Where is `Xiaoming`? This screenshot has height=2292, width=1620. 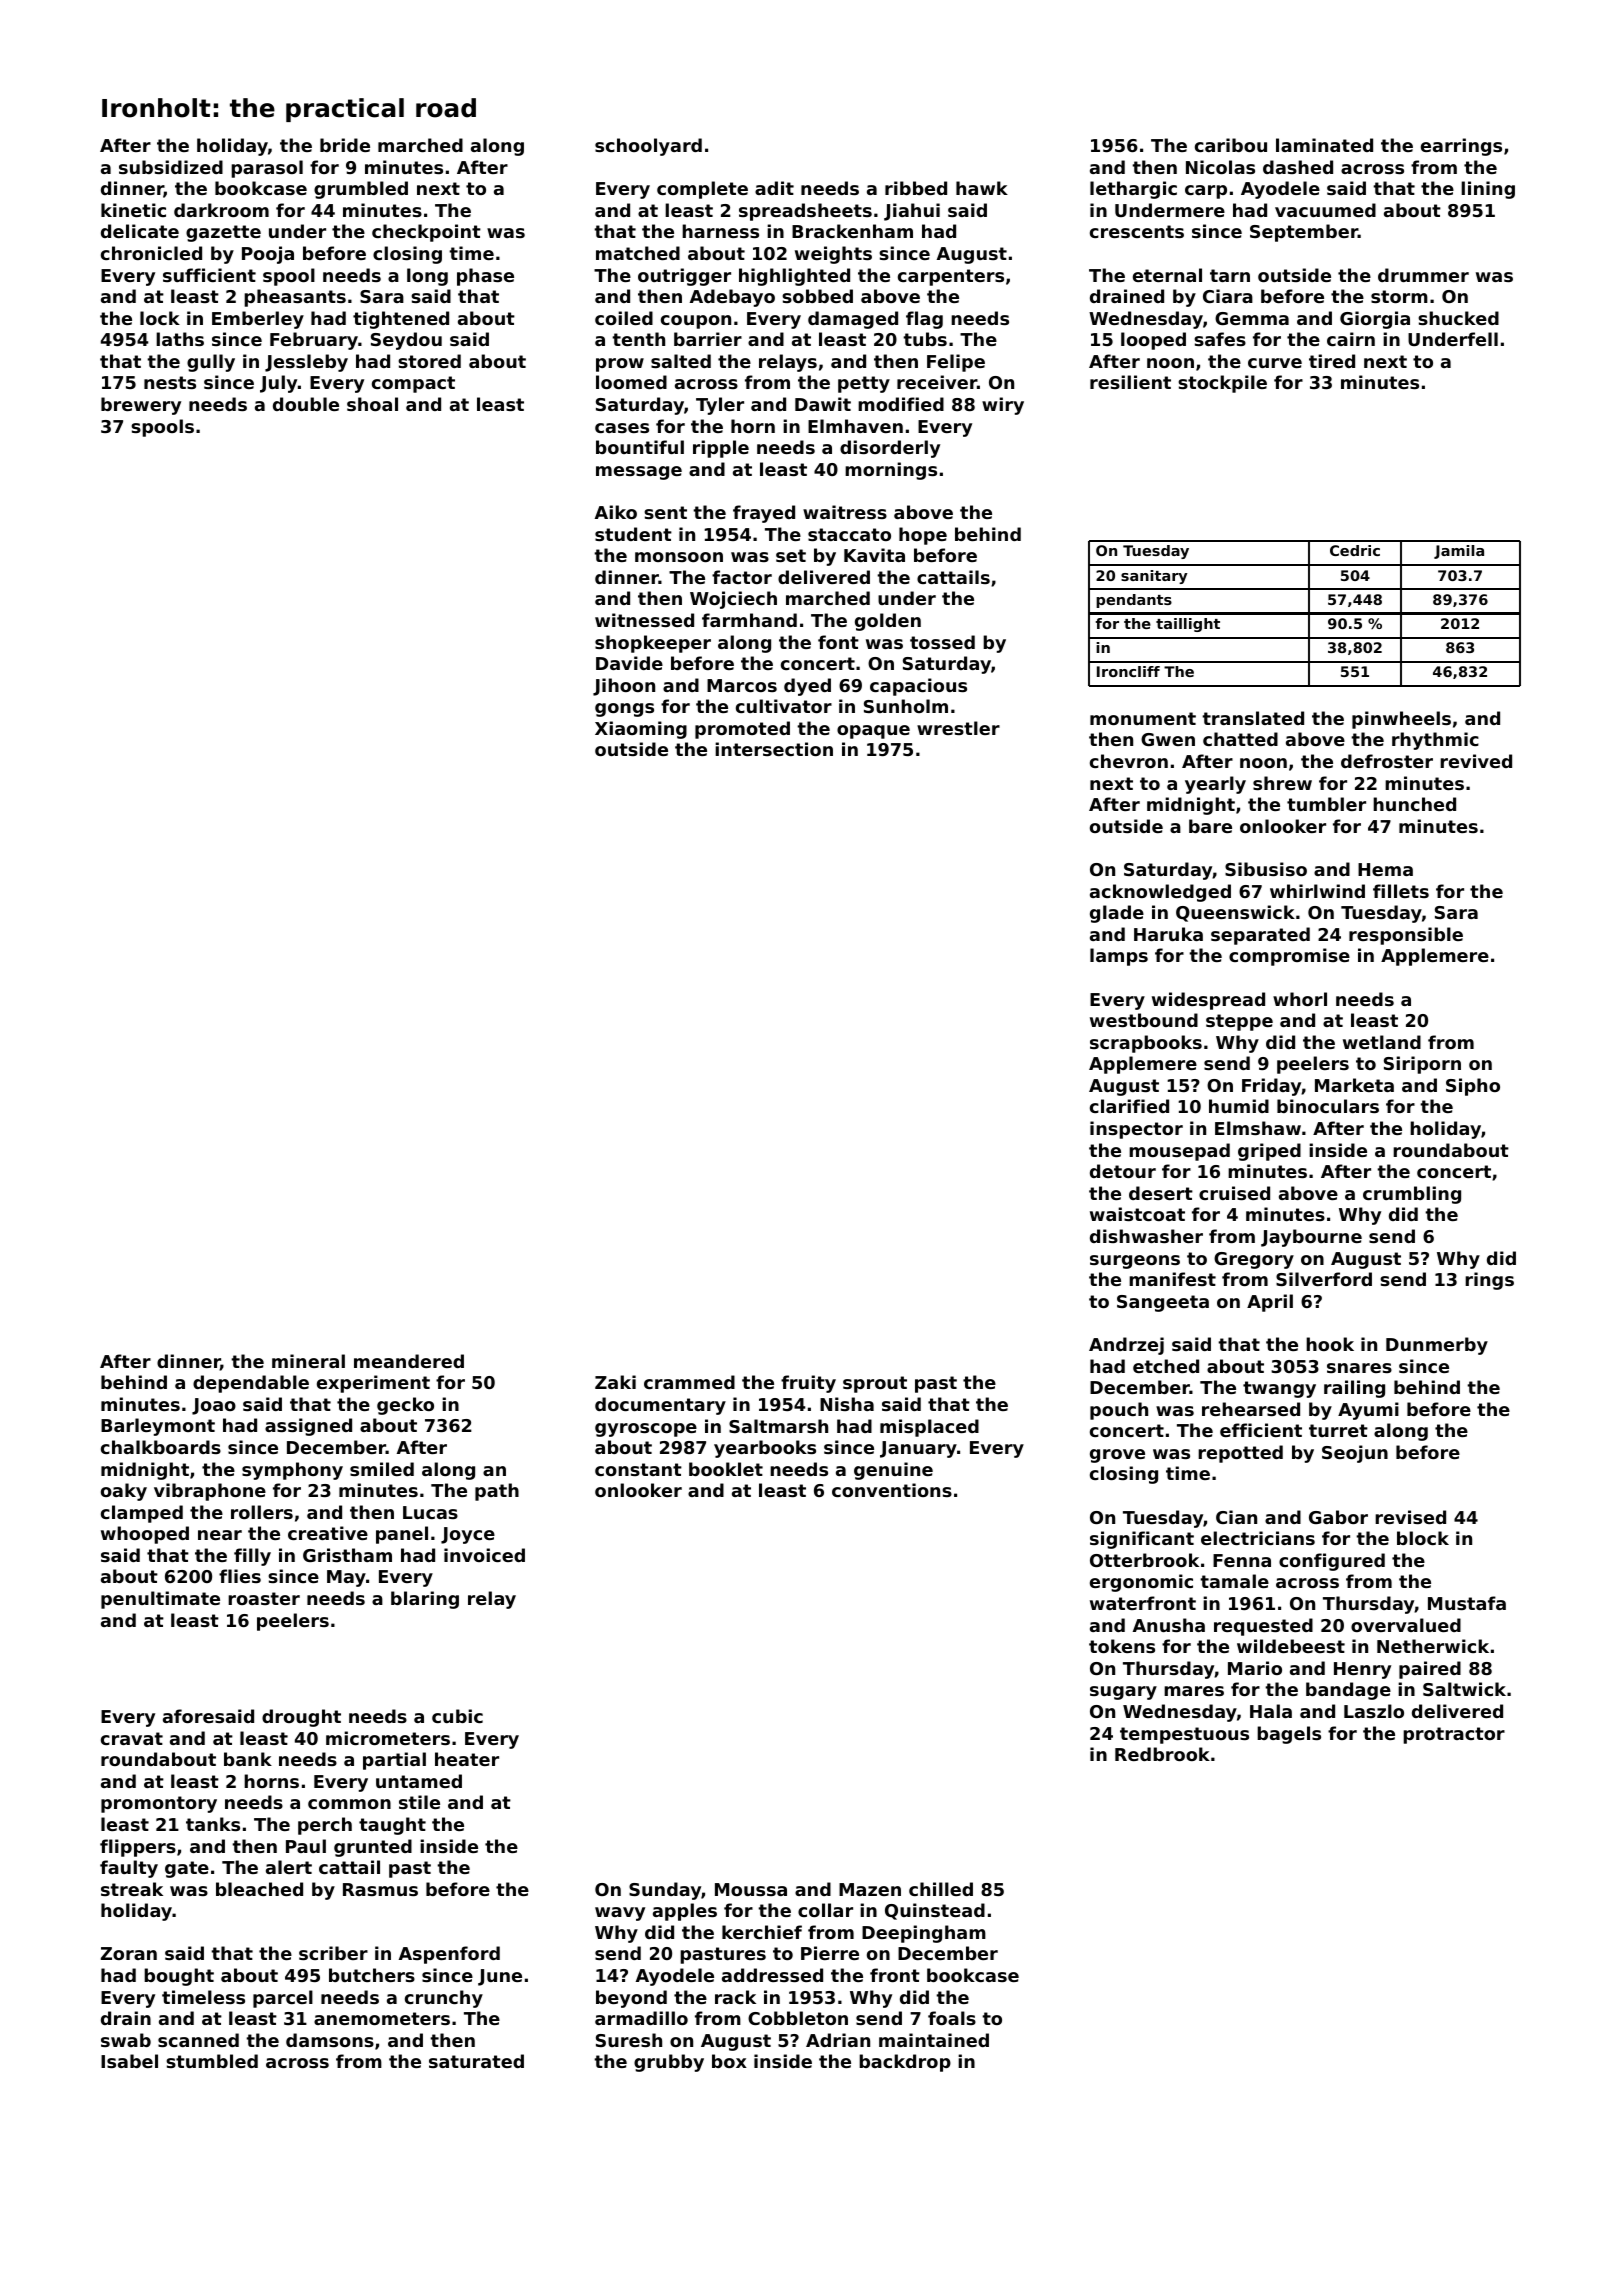
Xiaoming is located at coordinates (641, 730).
